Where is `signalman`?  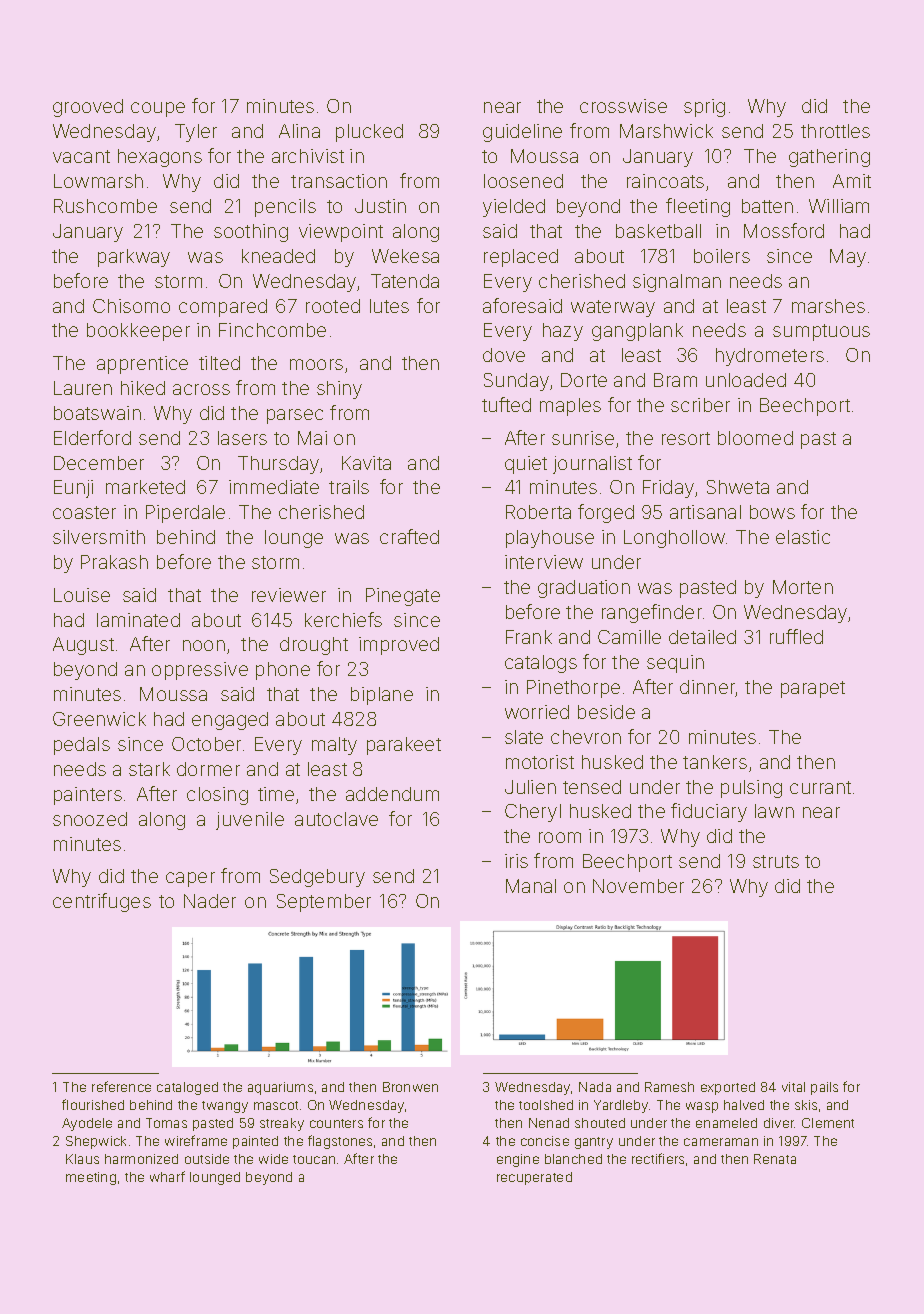 signalman is located at coordinates (677, 283).
